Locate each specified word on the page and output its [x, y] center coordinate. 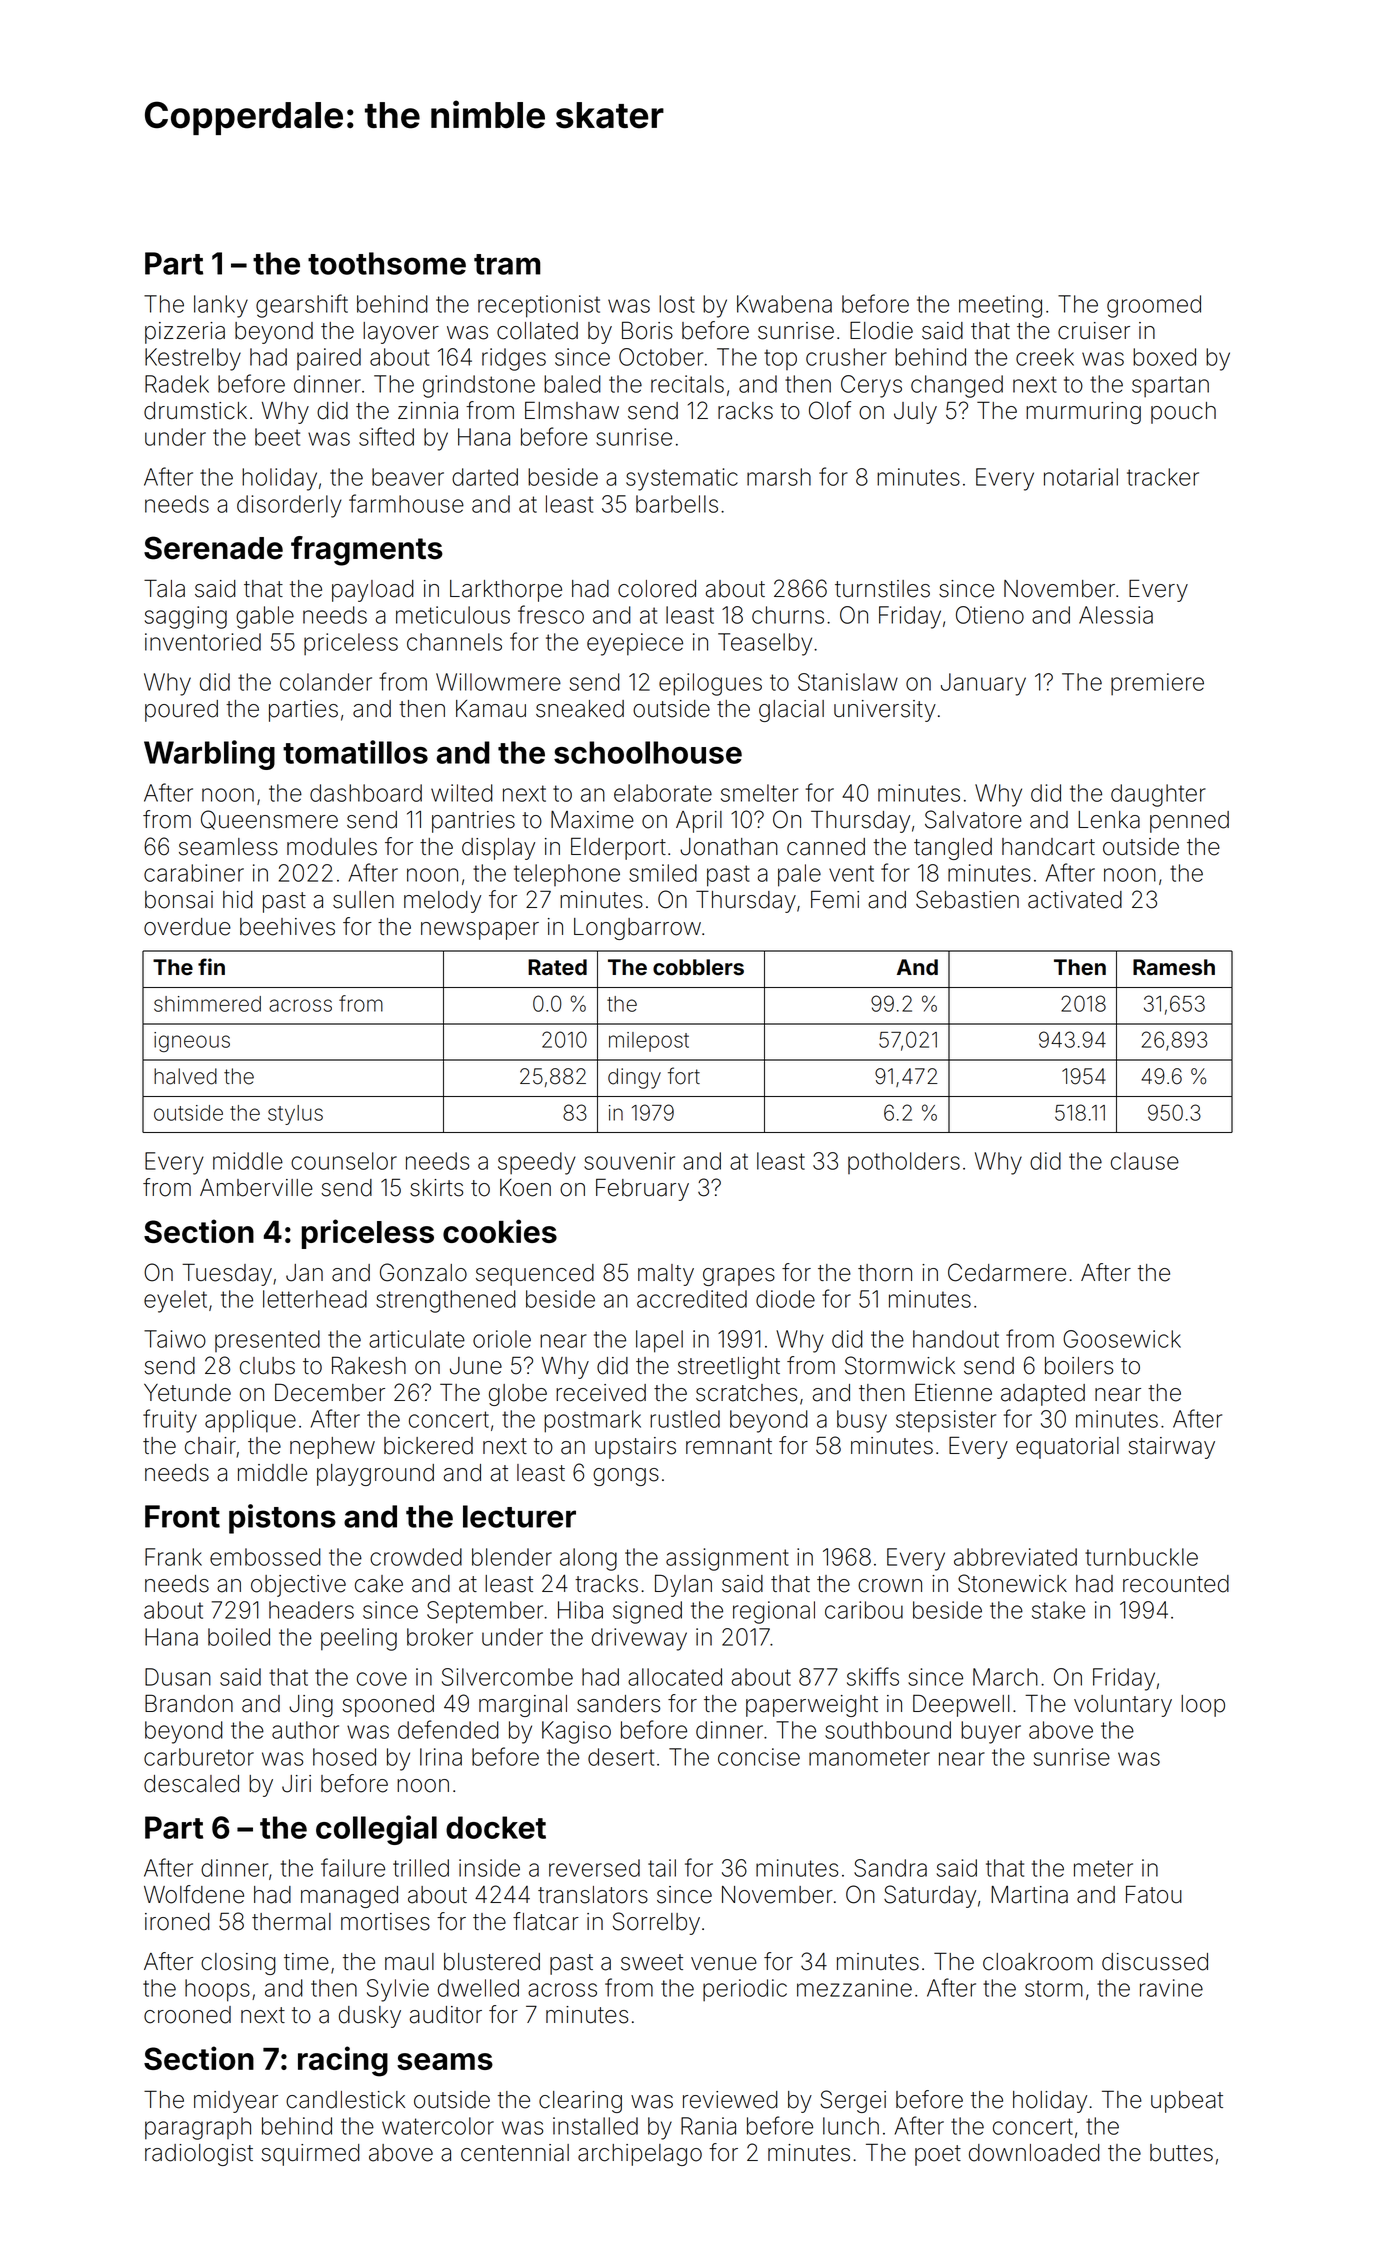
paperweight [812, 1706]
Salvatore [973, 819]
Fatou [1154, 1894]
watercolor [438, 2126]
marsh [779, 477]
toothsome [387, 263]
